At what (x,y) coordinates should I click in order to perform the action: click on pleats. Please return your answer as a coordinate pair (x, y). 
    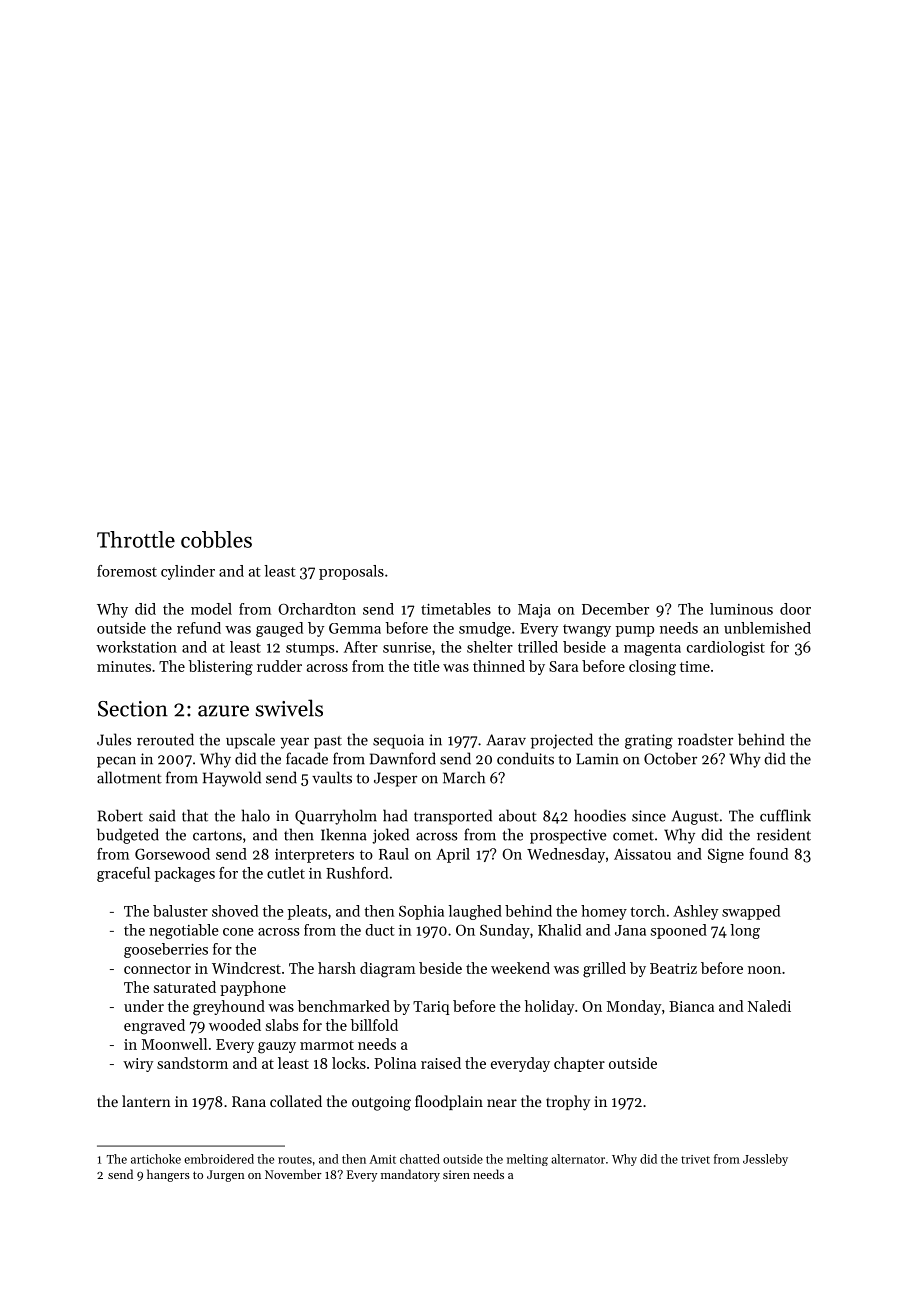
    Looking at the image, I should click on (307, 912).
